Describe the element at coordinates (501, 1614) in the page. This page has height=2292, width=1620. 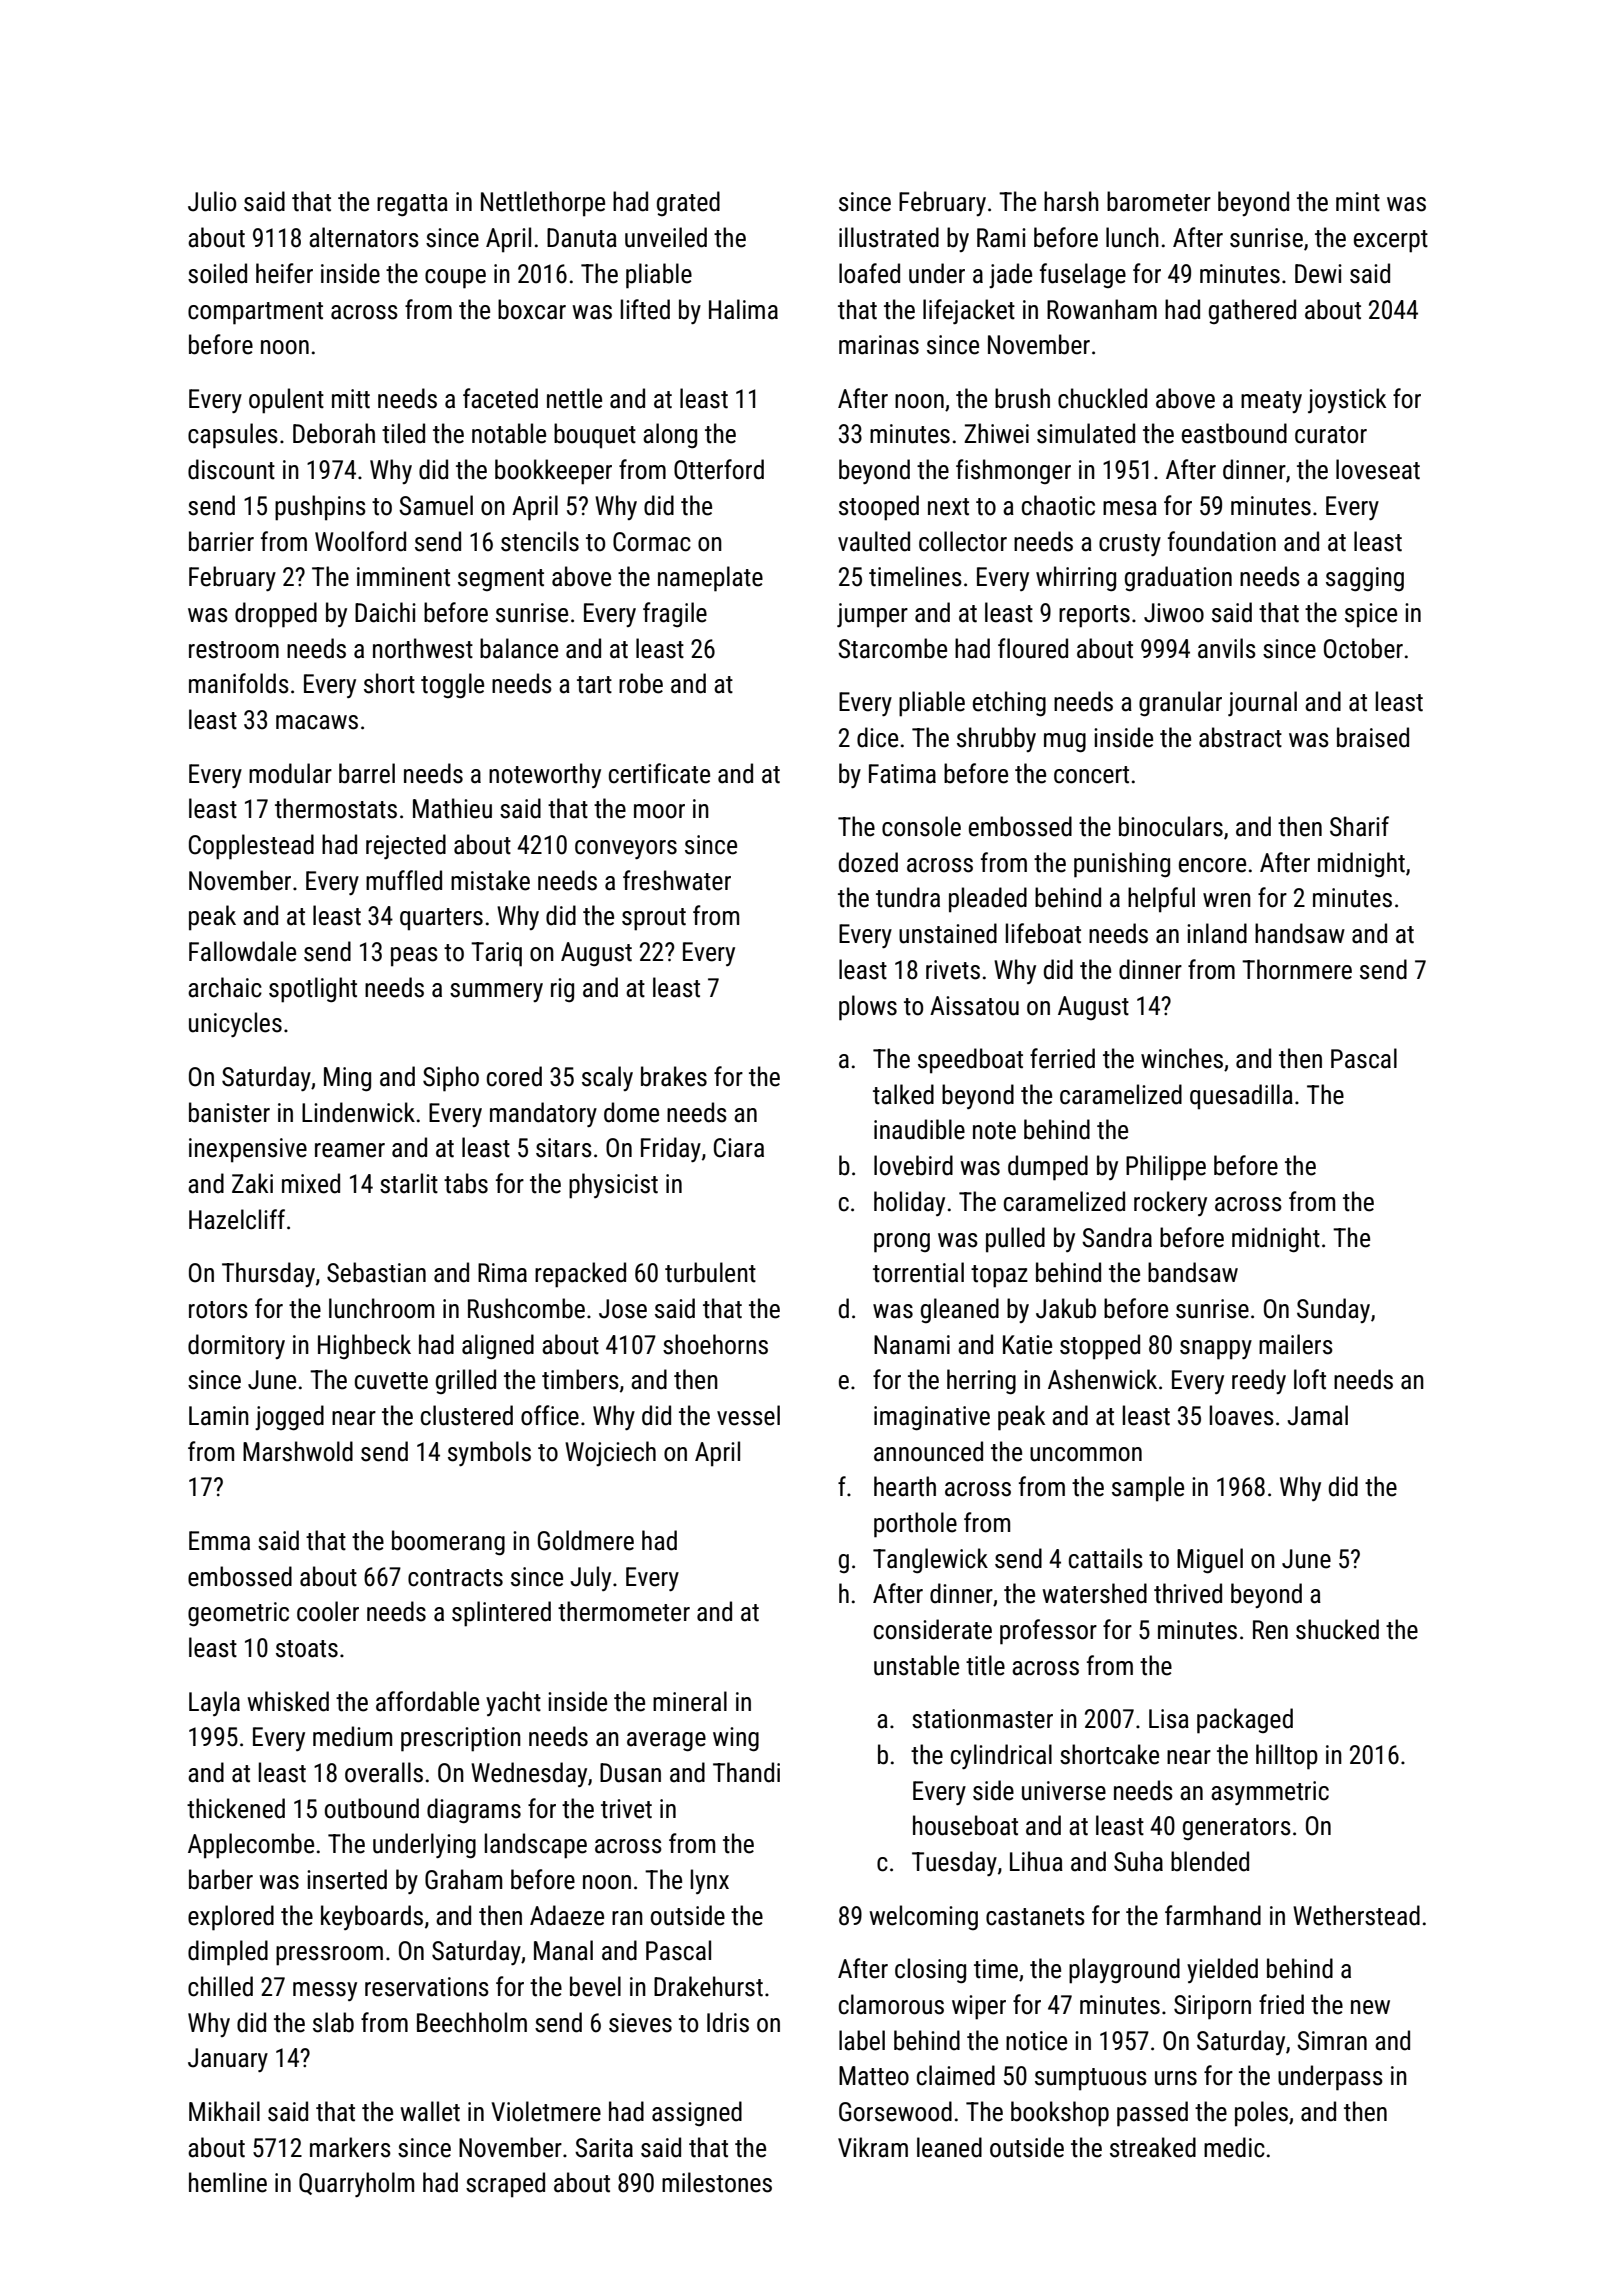
I see `splintered` at that location.
